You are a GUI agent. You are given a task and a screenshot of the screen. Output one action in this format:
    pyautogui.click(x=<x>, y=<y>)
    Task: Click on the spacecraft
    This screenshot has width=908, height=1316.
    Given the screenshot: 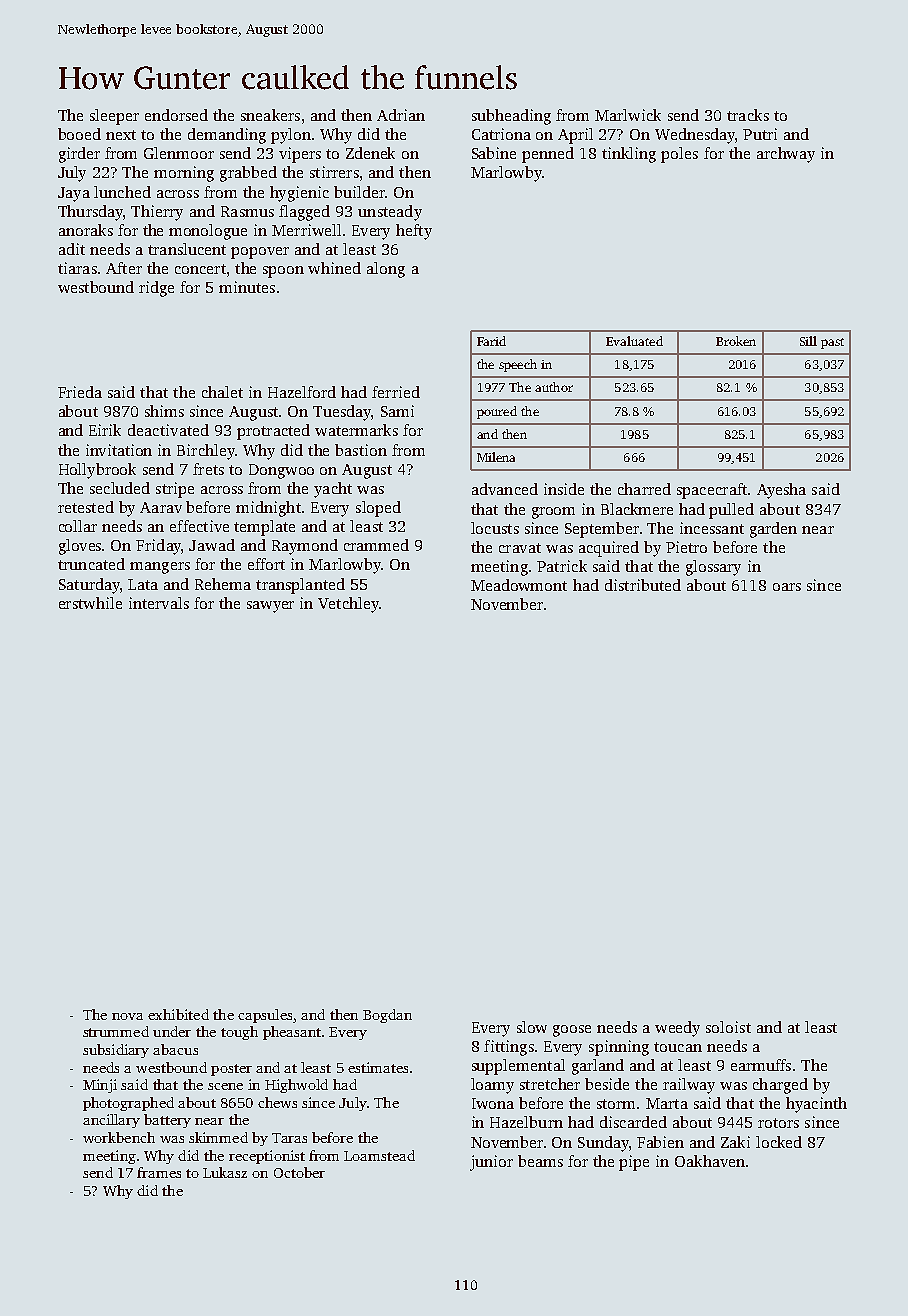 What is the action you would take?
    pyautogui.click(x=712, y=491)
